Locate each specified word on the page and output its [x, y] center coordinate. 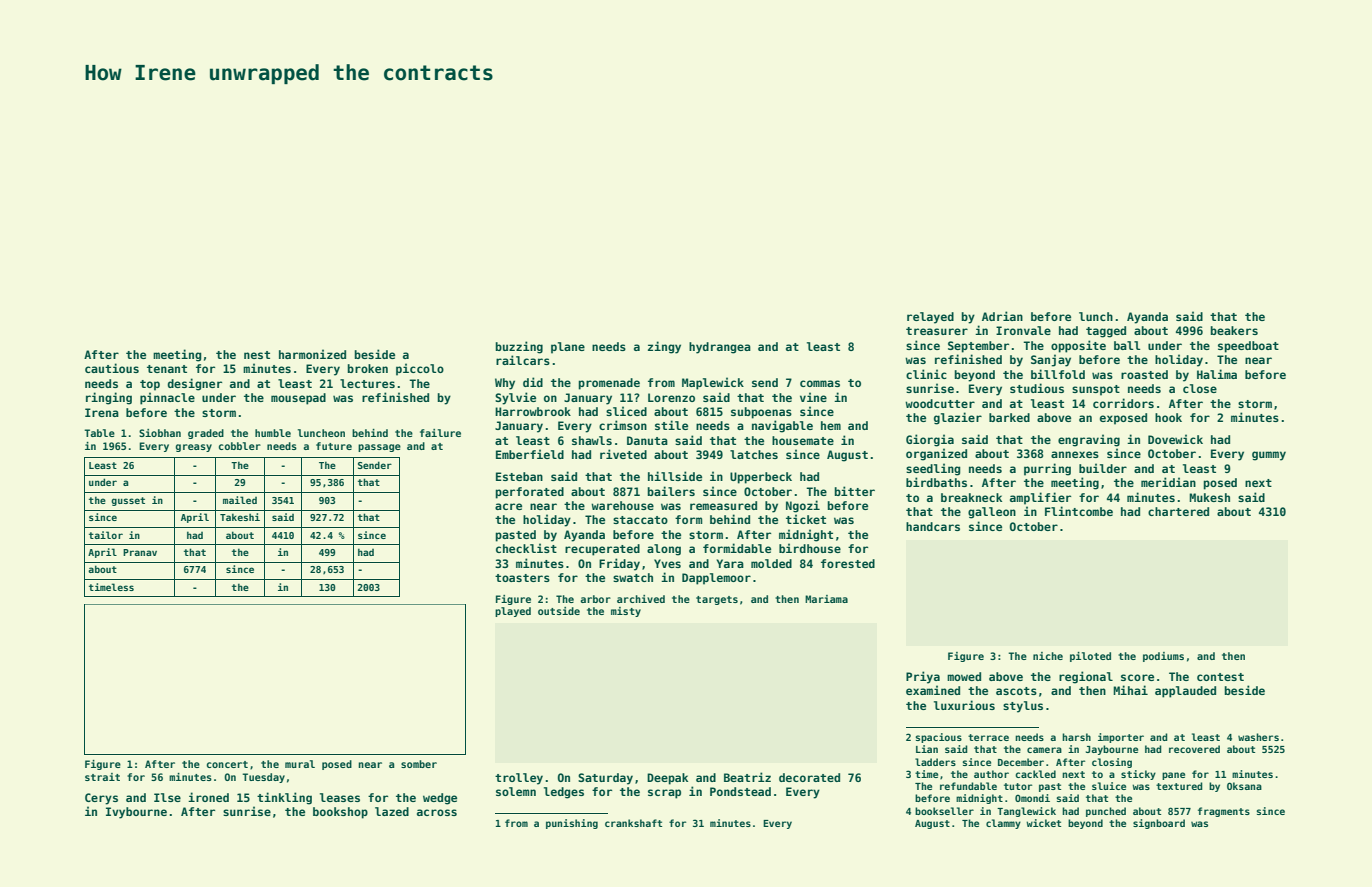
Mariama [826, 599]
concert [227, 764]
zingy [664, 347]
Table [99, 433]
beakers [1234, 330]
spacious [939, 738]
